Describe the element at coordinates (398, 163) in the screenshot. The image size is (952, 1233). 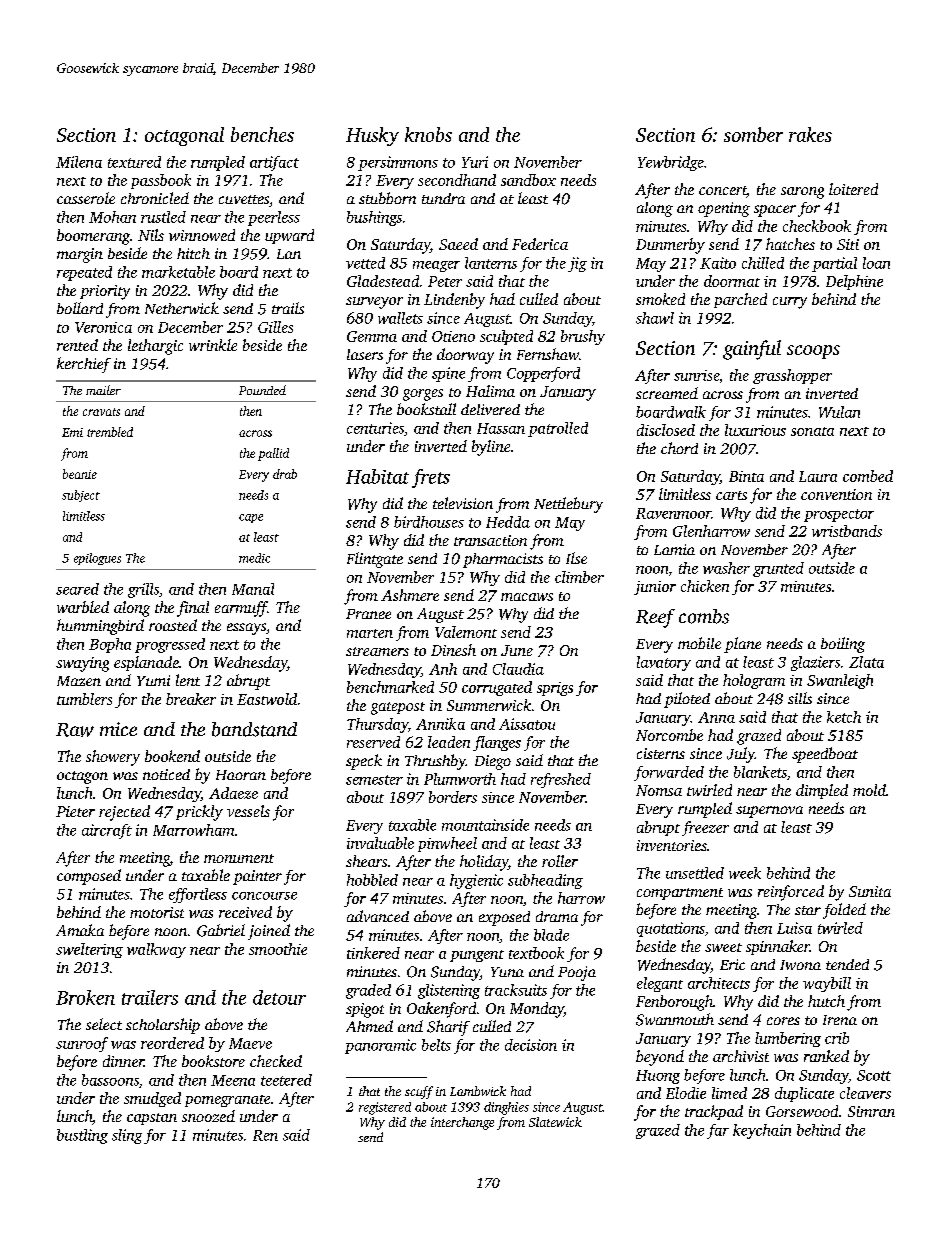
I see `persimmons` at that location.
